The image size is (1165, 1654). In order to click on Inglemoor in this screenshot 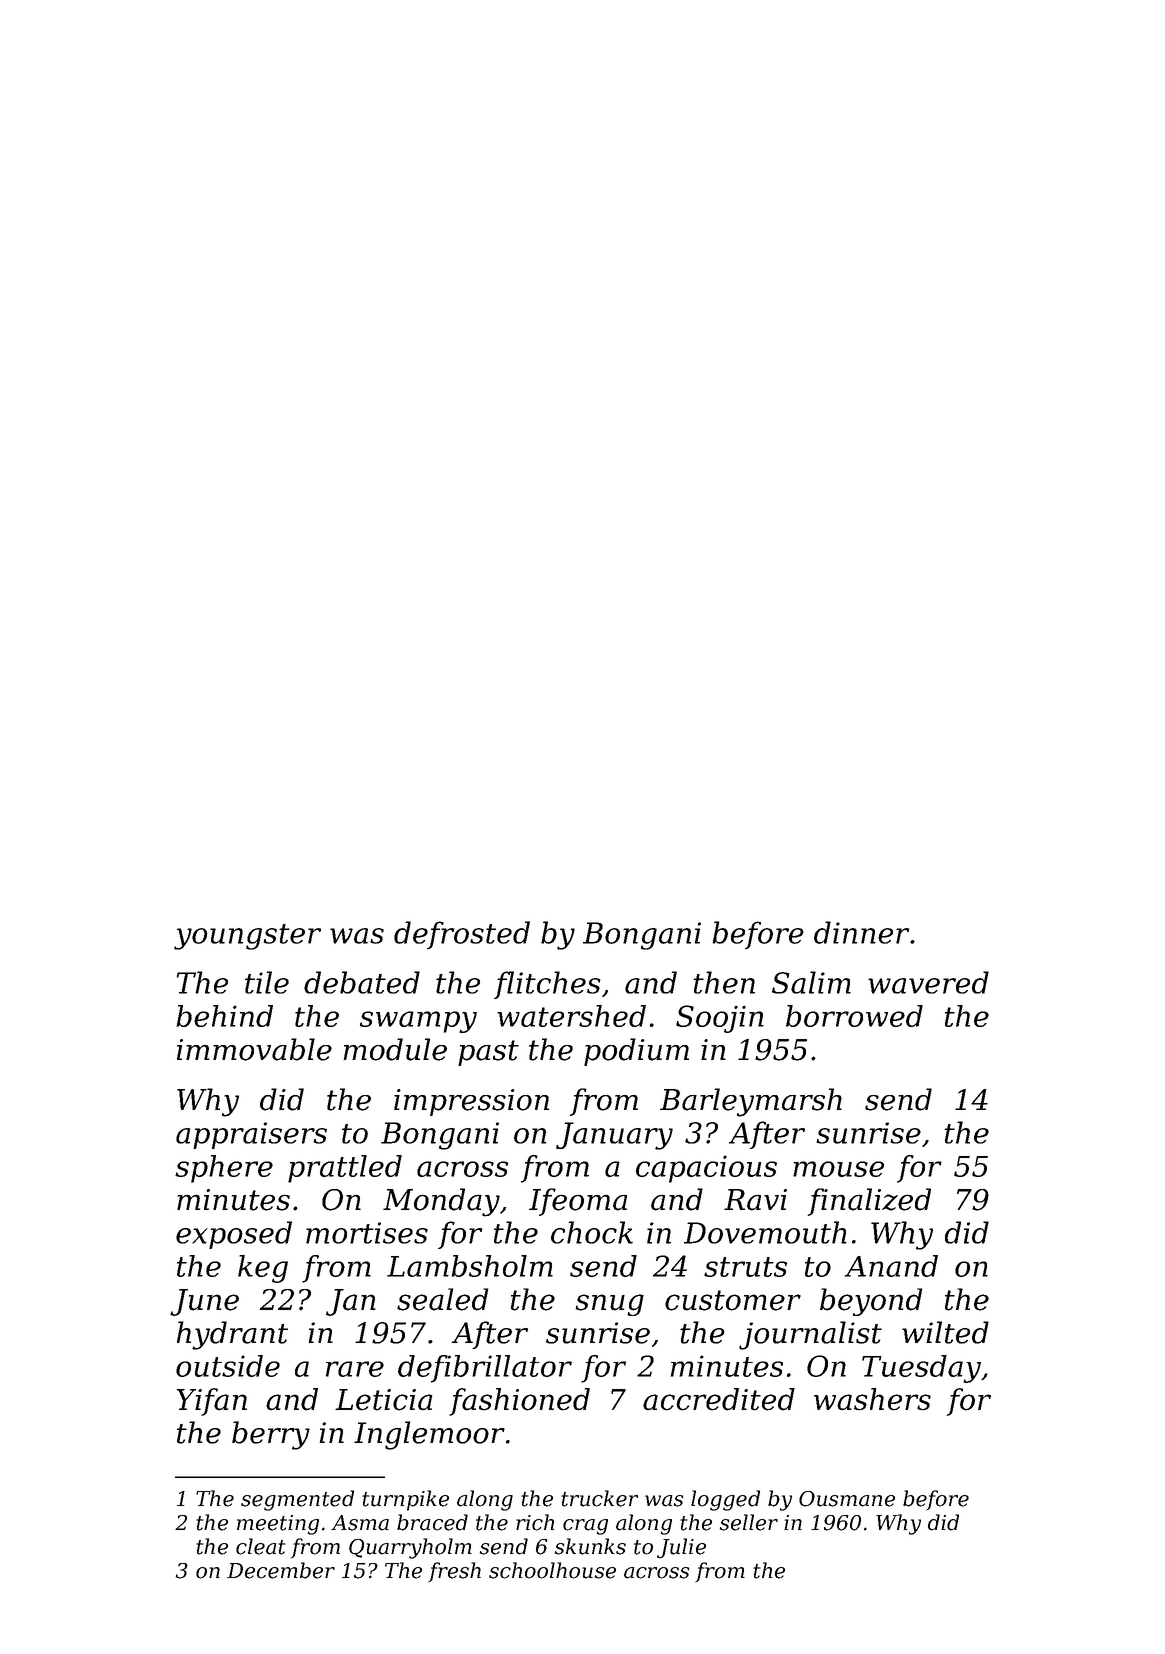, I will do `click(429, 1435)`.
